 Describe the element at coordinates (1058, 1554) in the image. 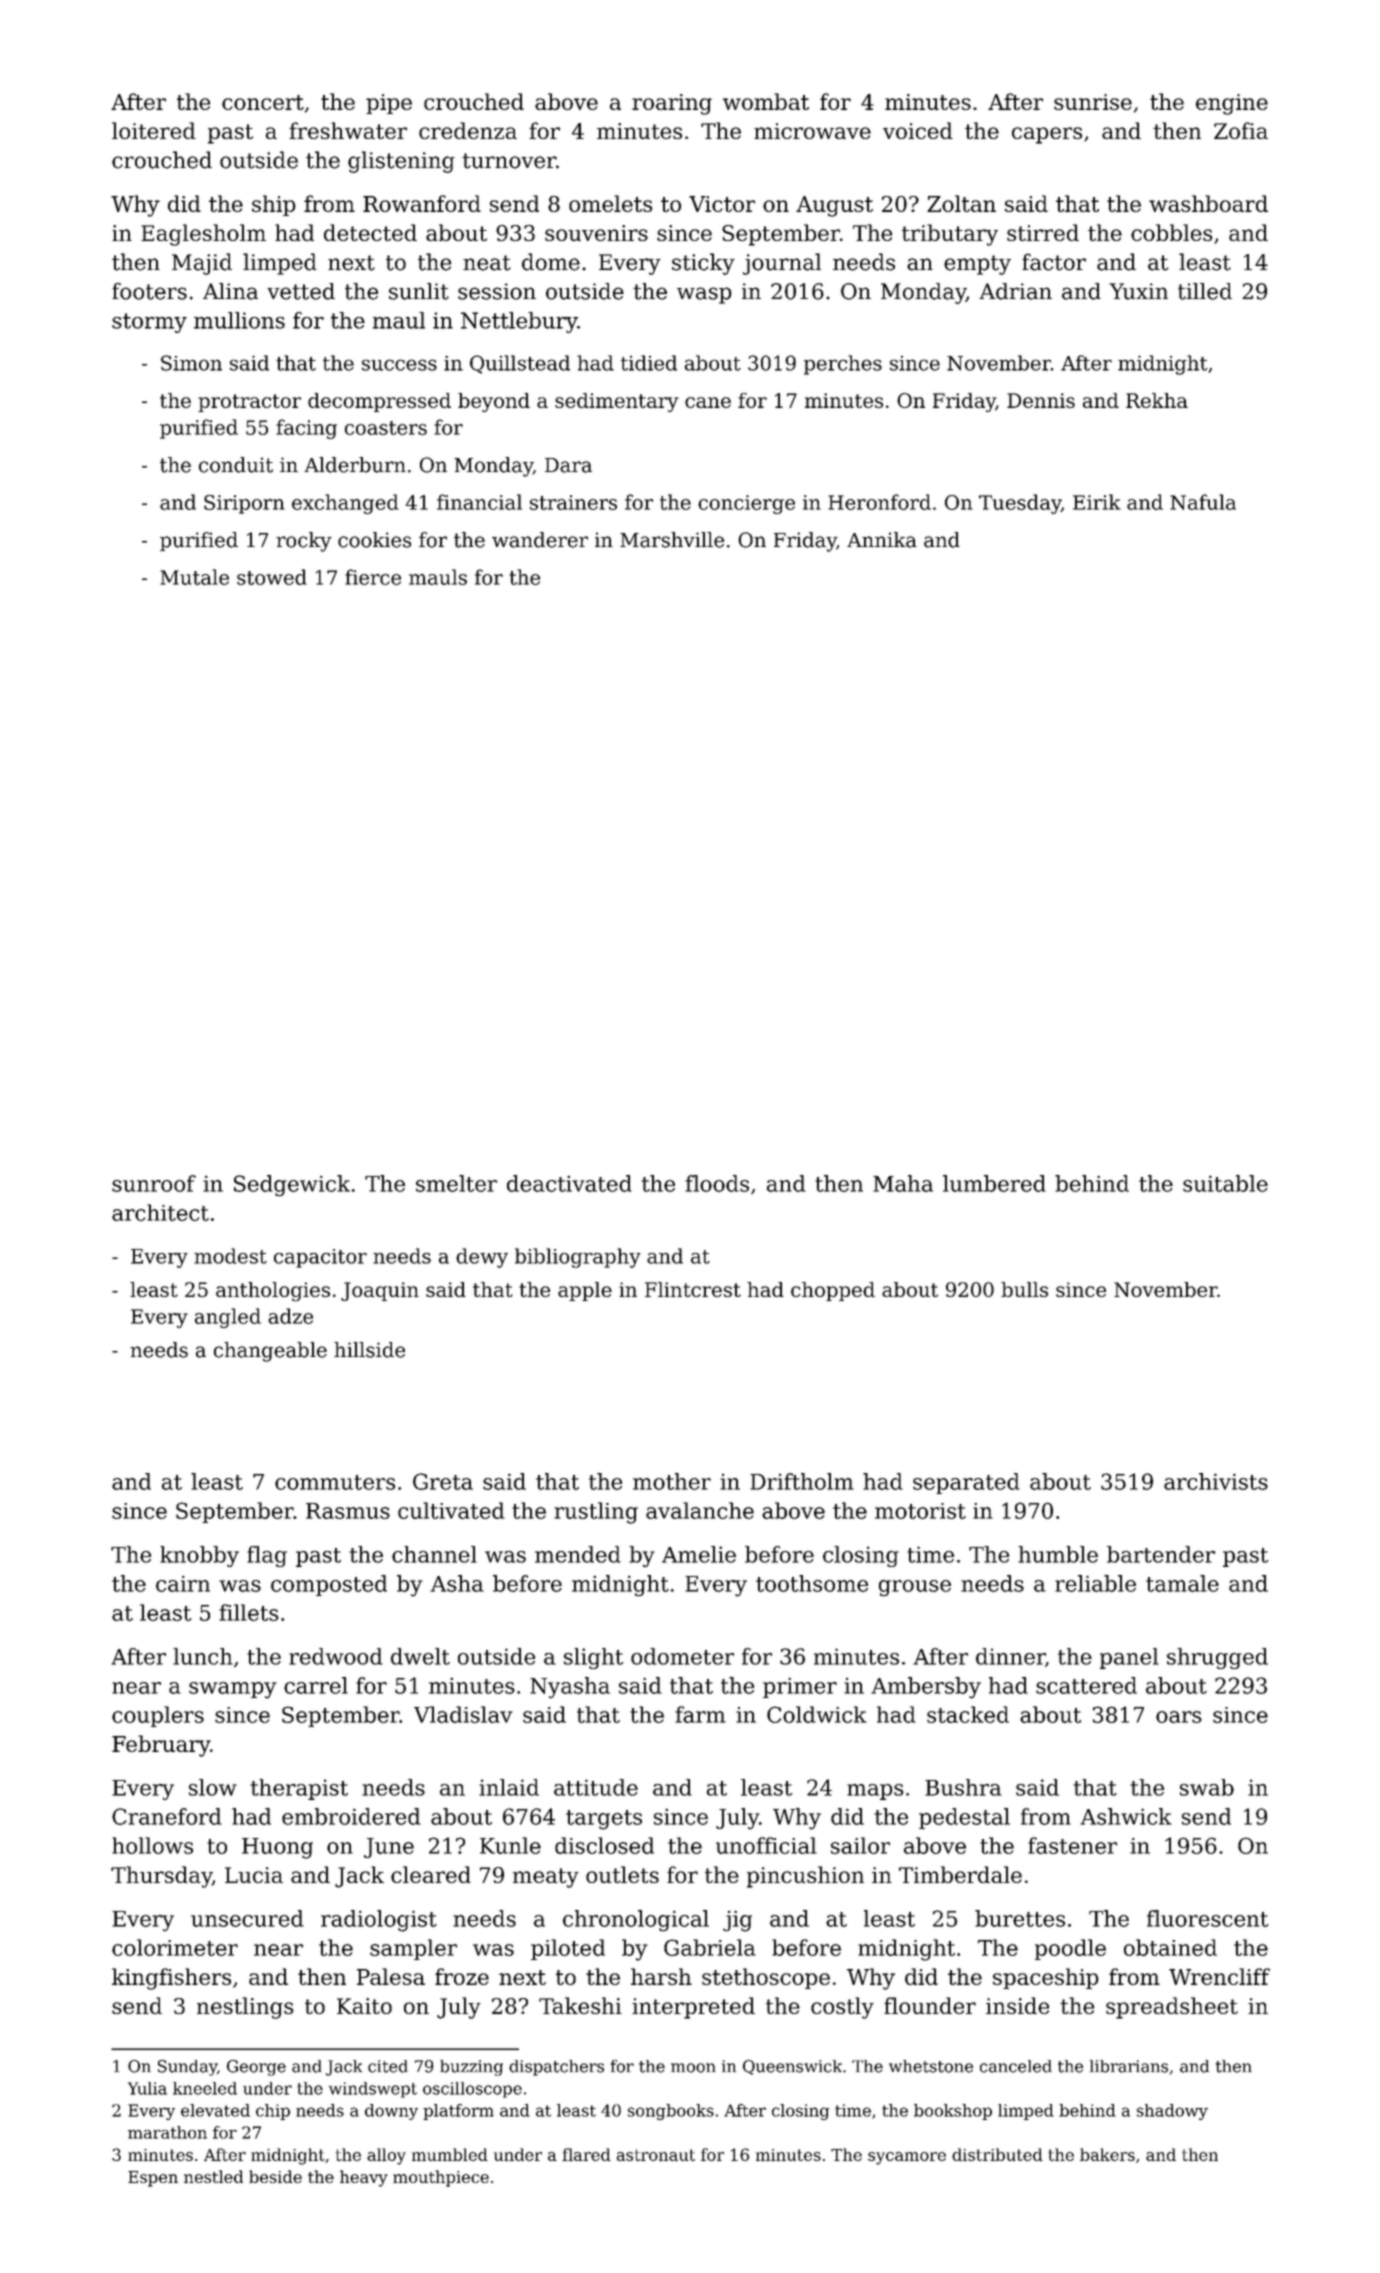

I see `humble` at that location.
